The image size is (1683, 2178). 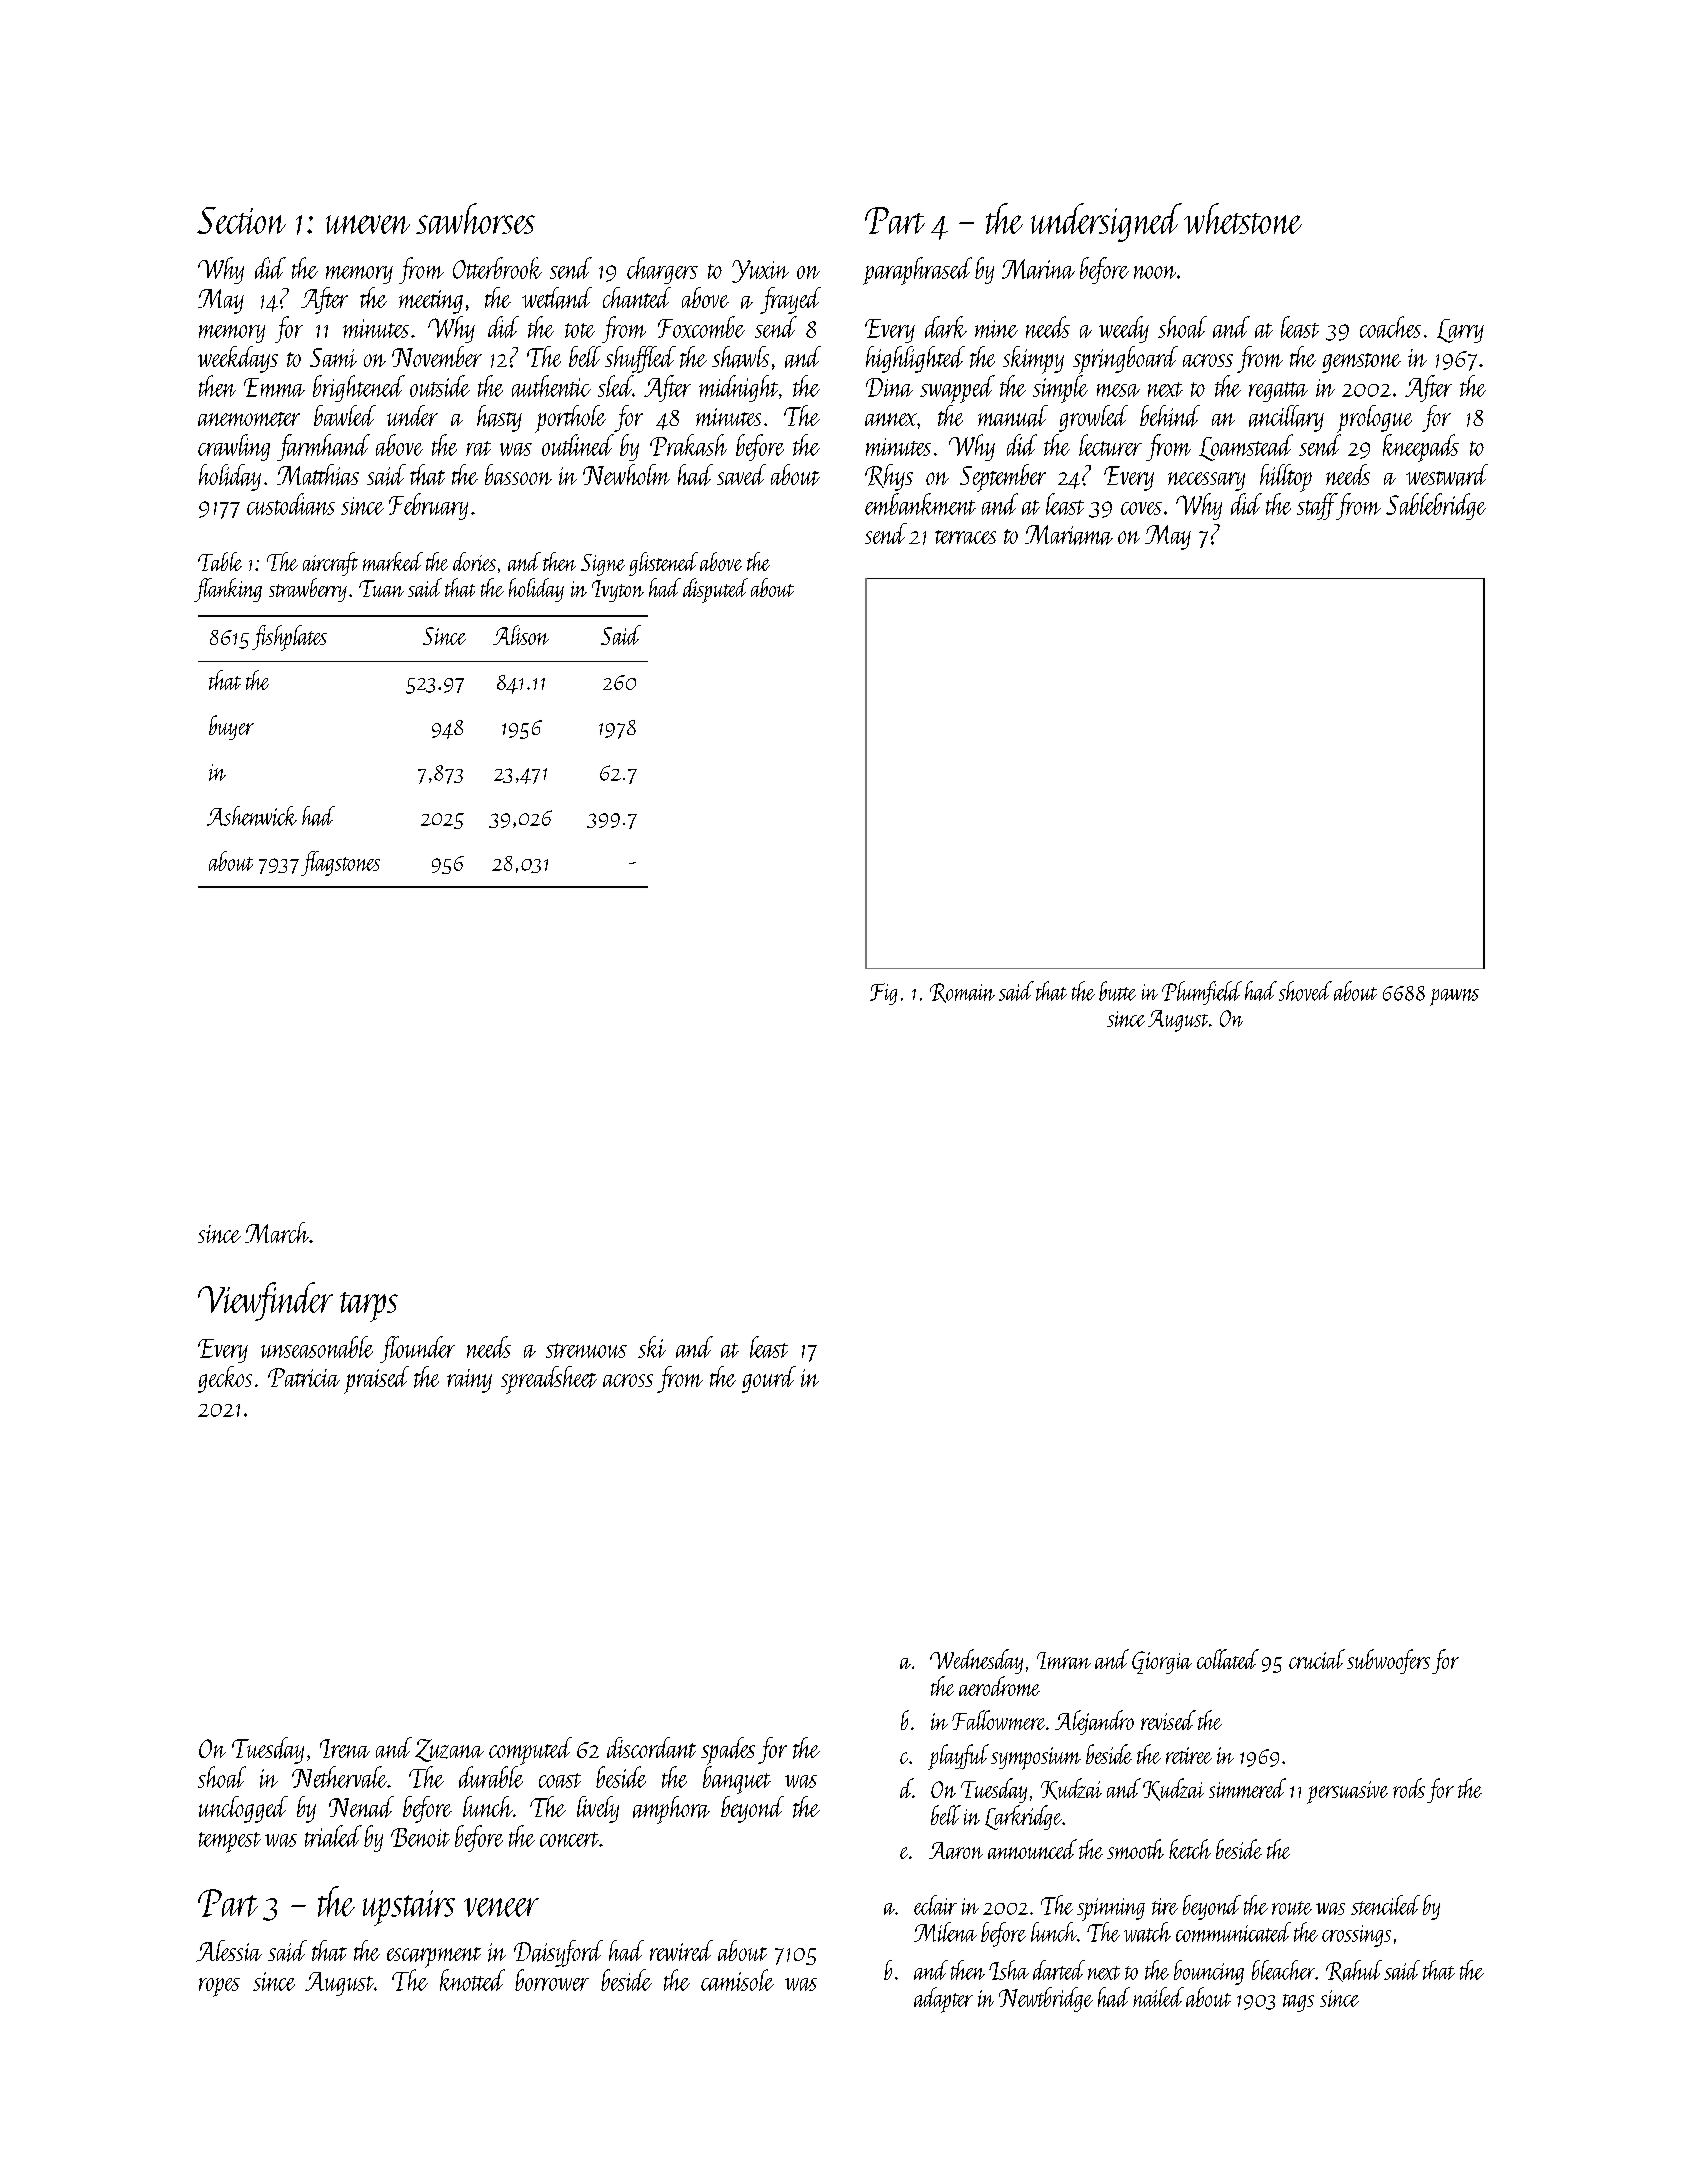 What do you see at coordinates (333, 1836) in the image?
I see `trialed` at bounding box center [333, 1836].
